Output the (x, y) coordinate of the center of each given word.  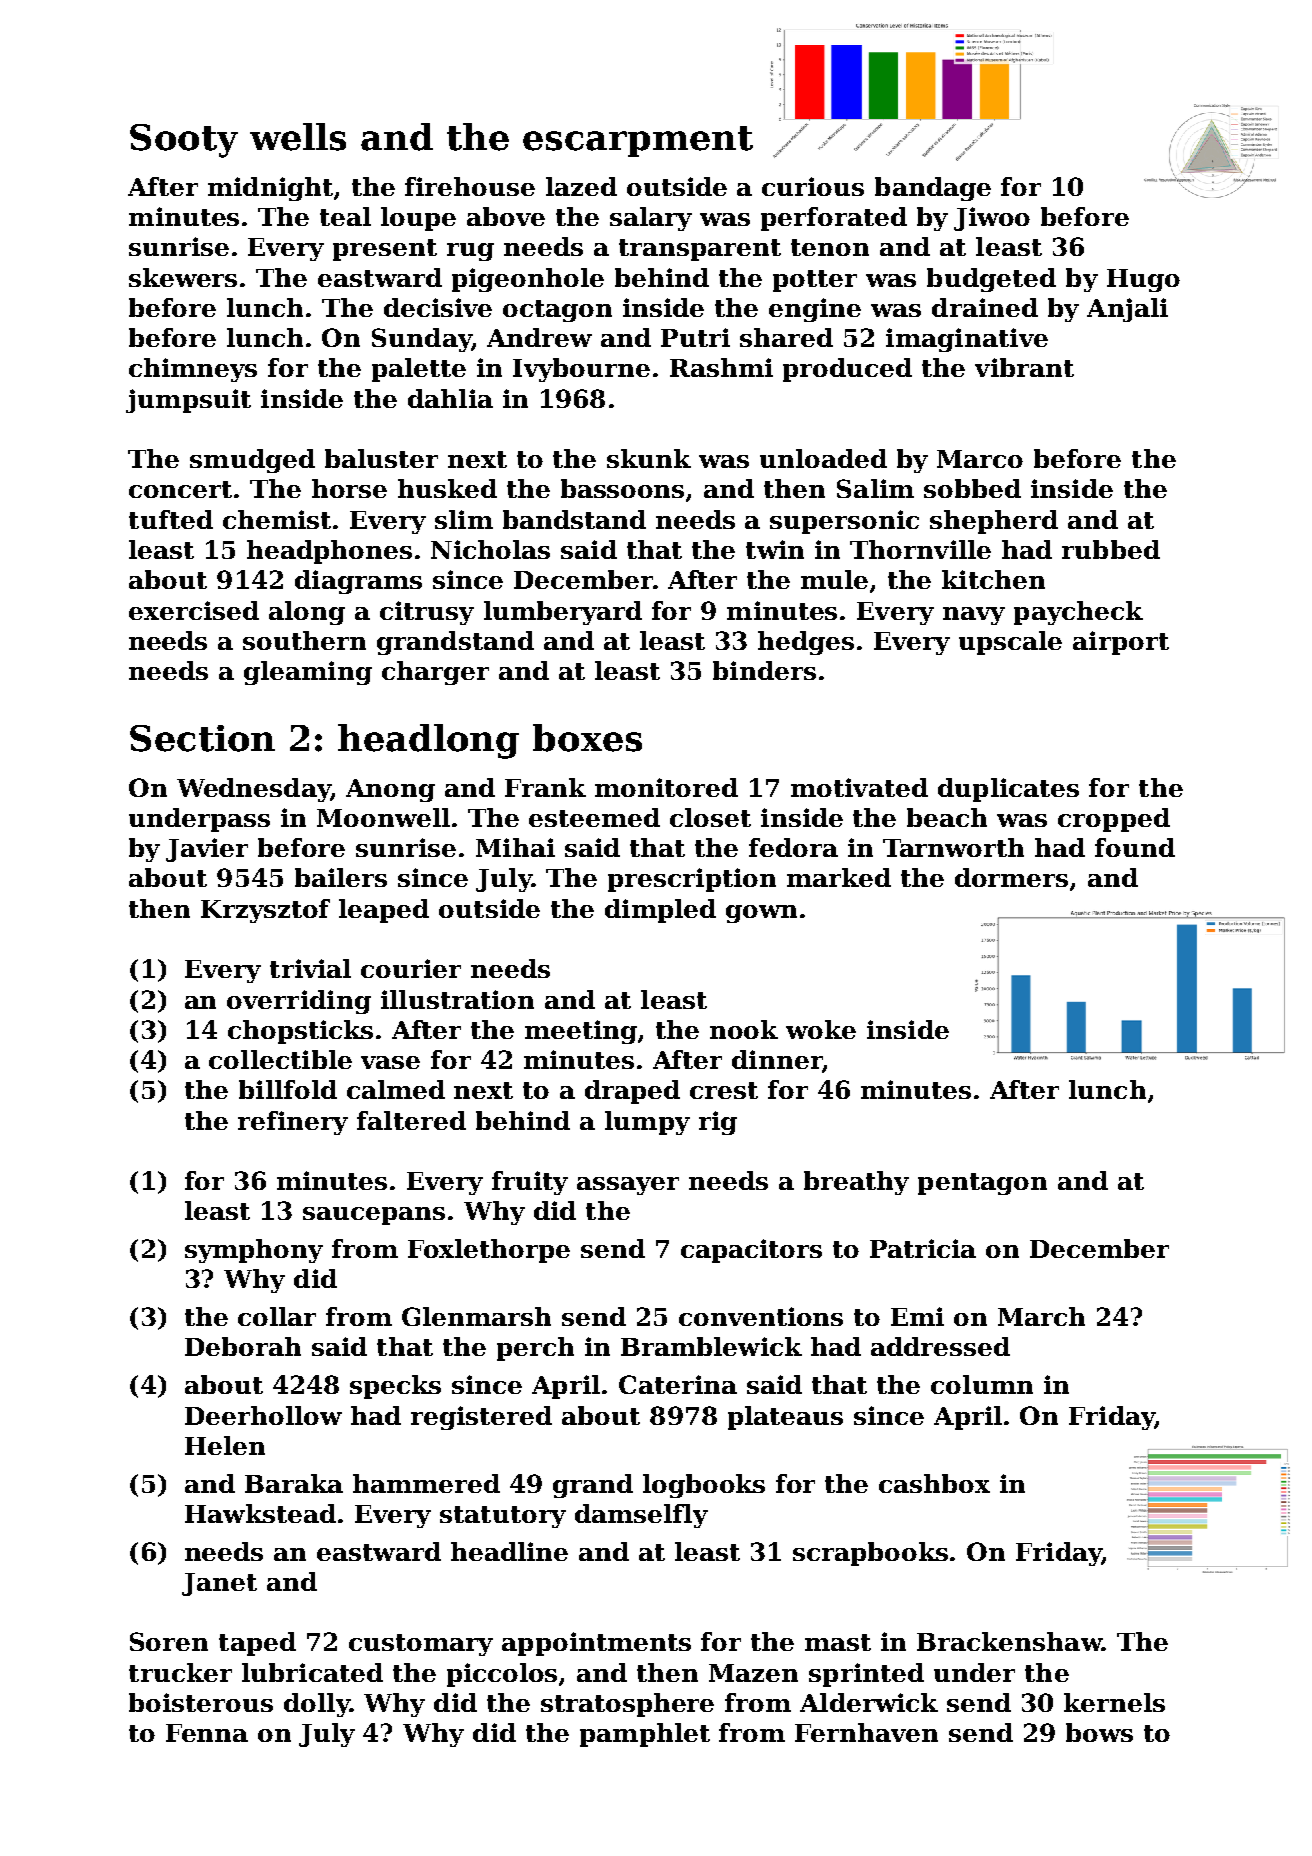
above (506, 216)
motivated (859, 787)
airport (1121, 643)
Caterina (678, 1384)
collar (277, 1316)
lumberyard (563, 613)
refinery (293, 1123)
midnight (270, 189)
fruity (530, 1183)
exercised (194, 610)
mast (838, 1642)
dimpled (660, 911)
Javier (207, 850)
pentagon (982, 1184)
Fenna (207, 1733)
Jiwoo (992, 219)
